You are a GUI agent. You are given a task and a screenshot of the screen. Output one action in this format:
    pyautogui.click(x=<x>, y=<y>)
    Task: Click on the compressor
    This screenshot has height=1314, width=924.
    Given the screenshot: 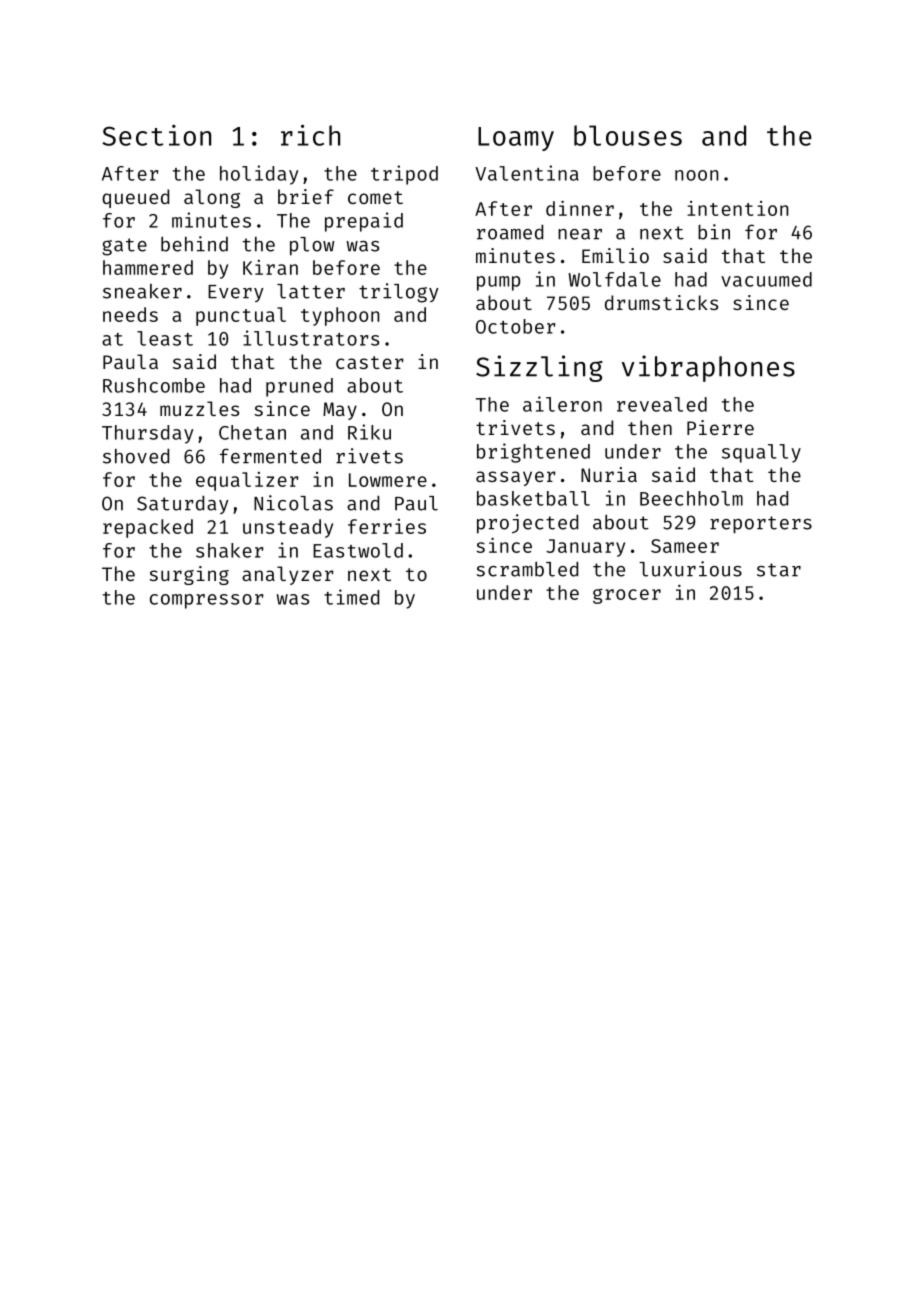 What is the action you would take?
    pyautogui.click(x=206, y=601)
